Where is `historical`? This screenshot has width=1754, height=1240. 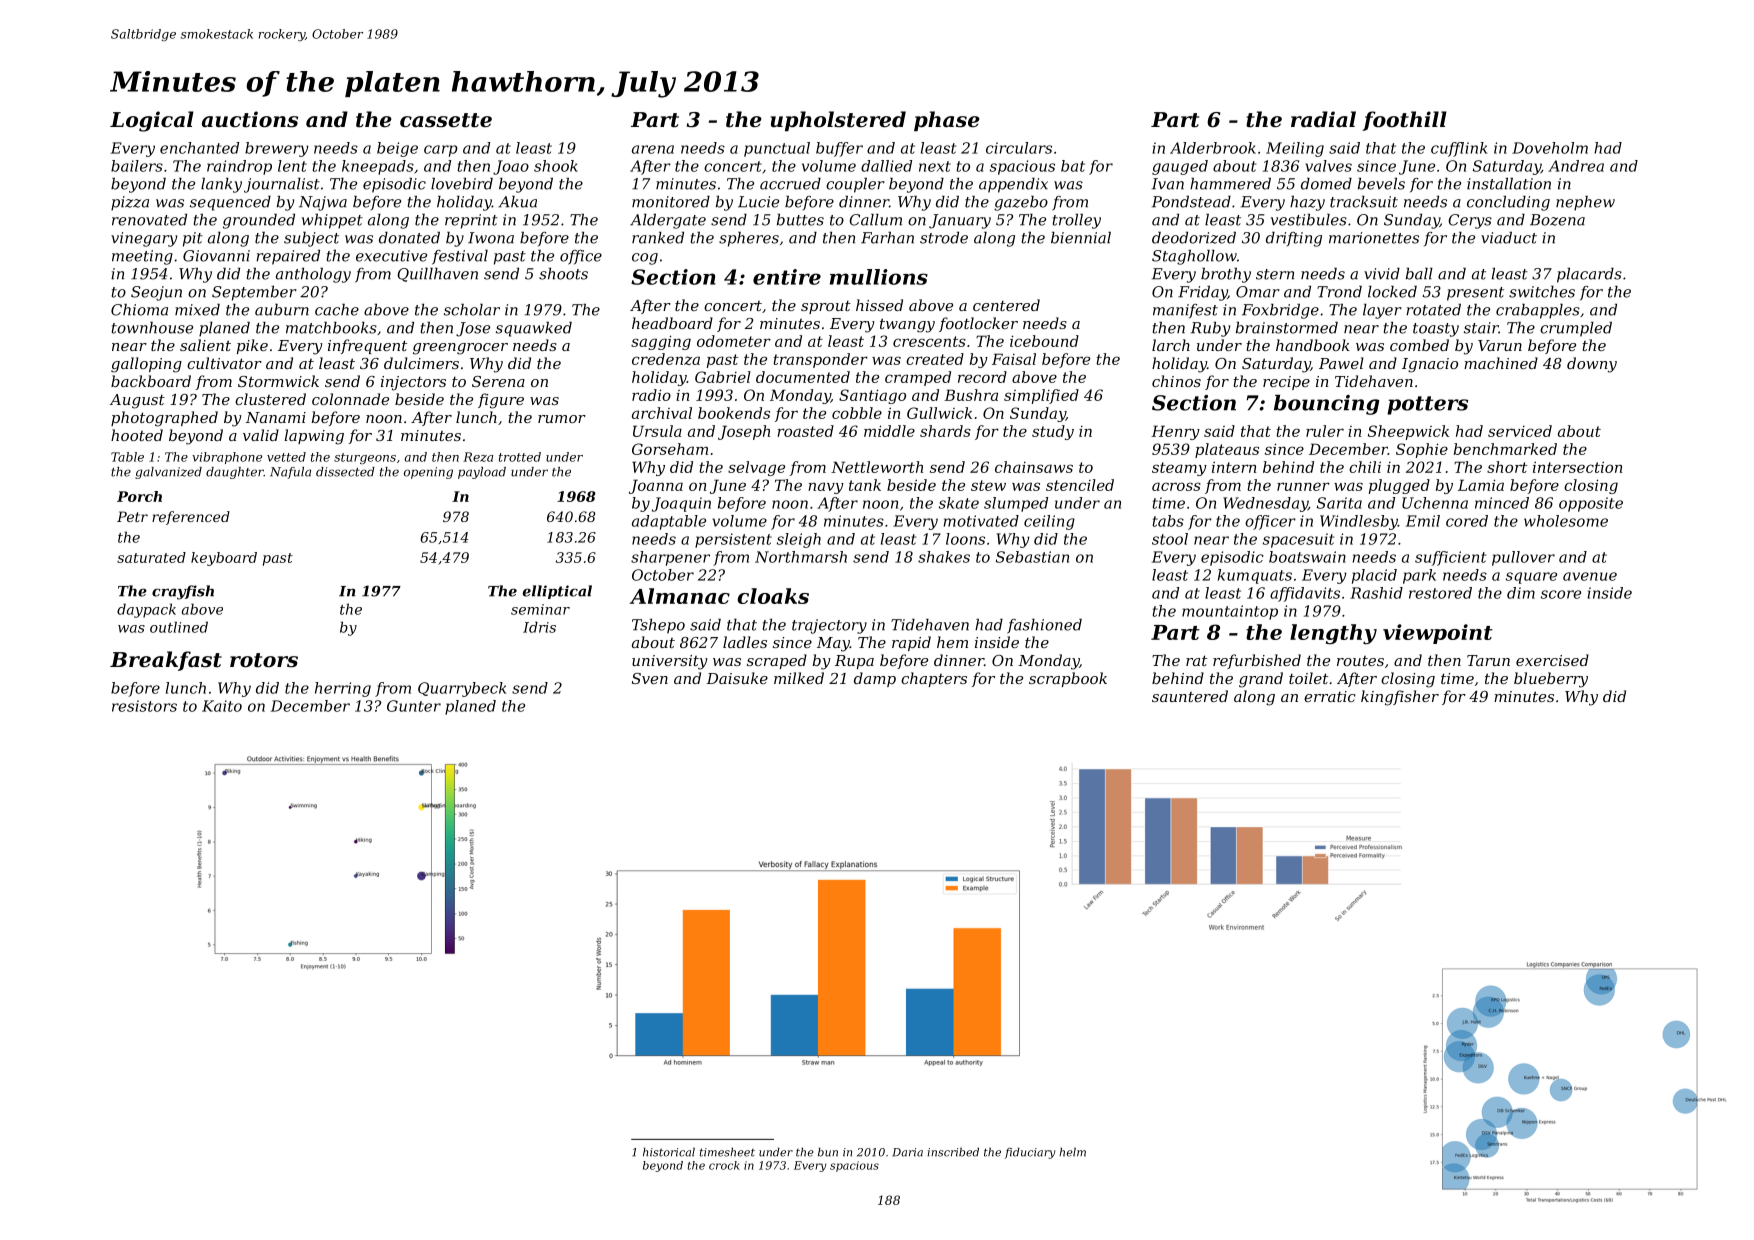 historical is located at coordinates (669, 1152).
